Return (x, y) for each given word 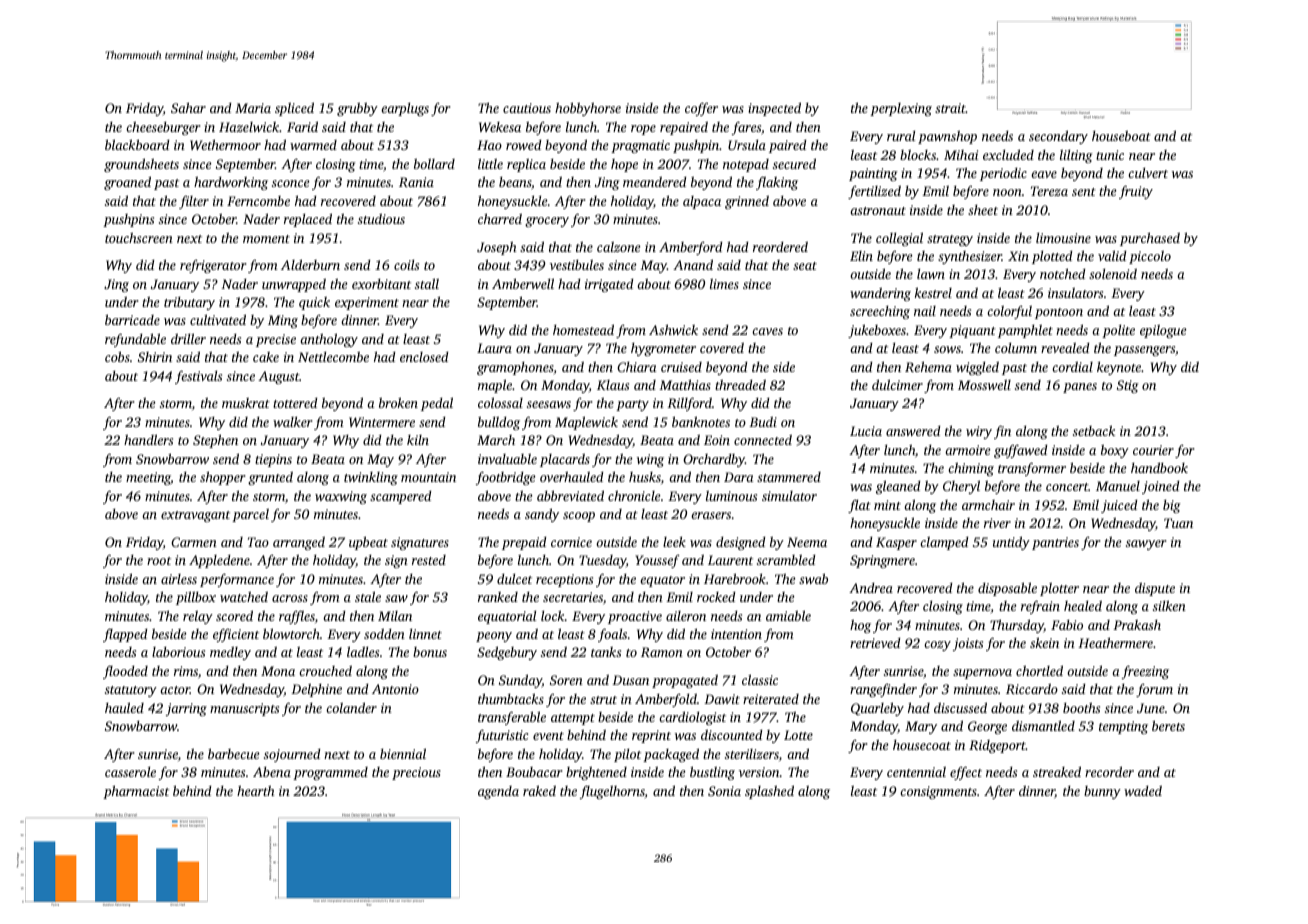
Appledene (219, 561)
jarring (186, 709)
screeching (880, 312)
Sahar (188, 107)
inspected (774, 109)
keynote (1119, 368)
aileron (686, 616)
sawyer (1146, 545)
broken (398, 402)
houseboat (1121, 136)
